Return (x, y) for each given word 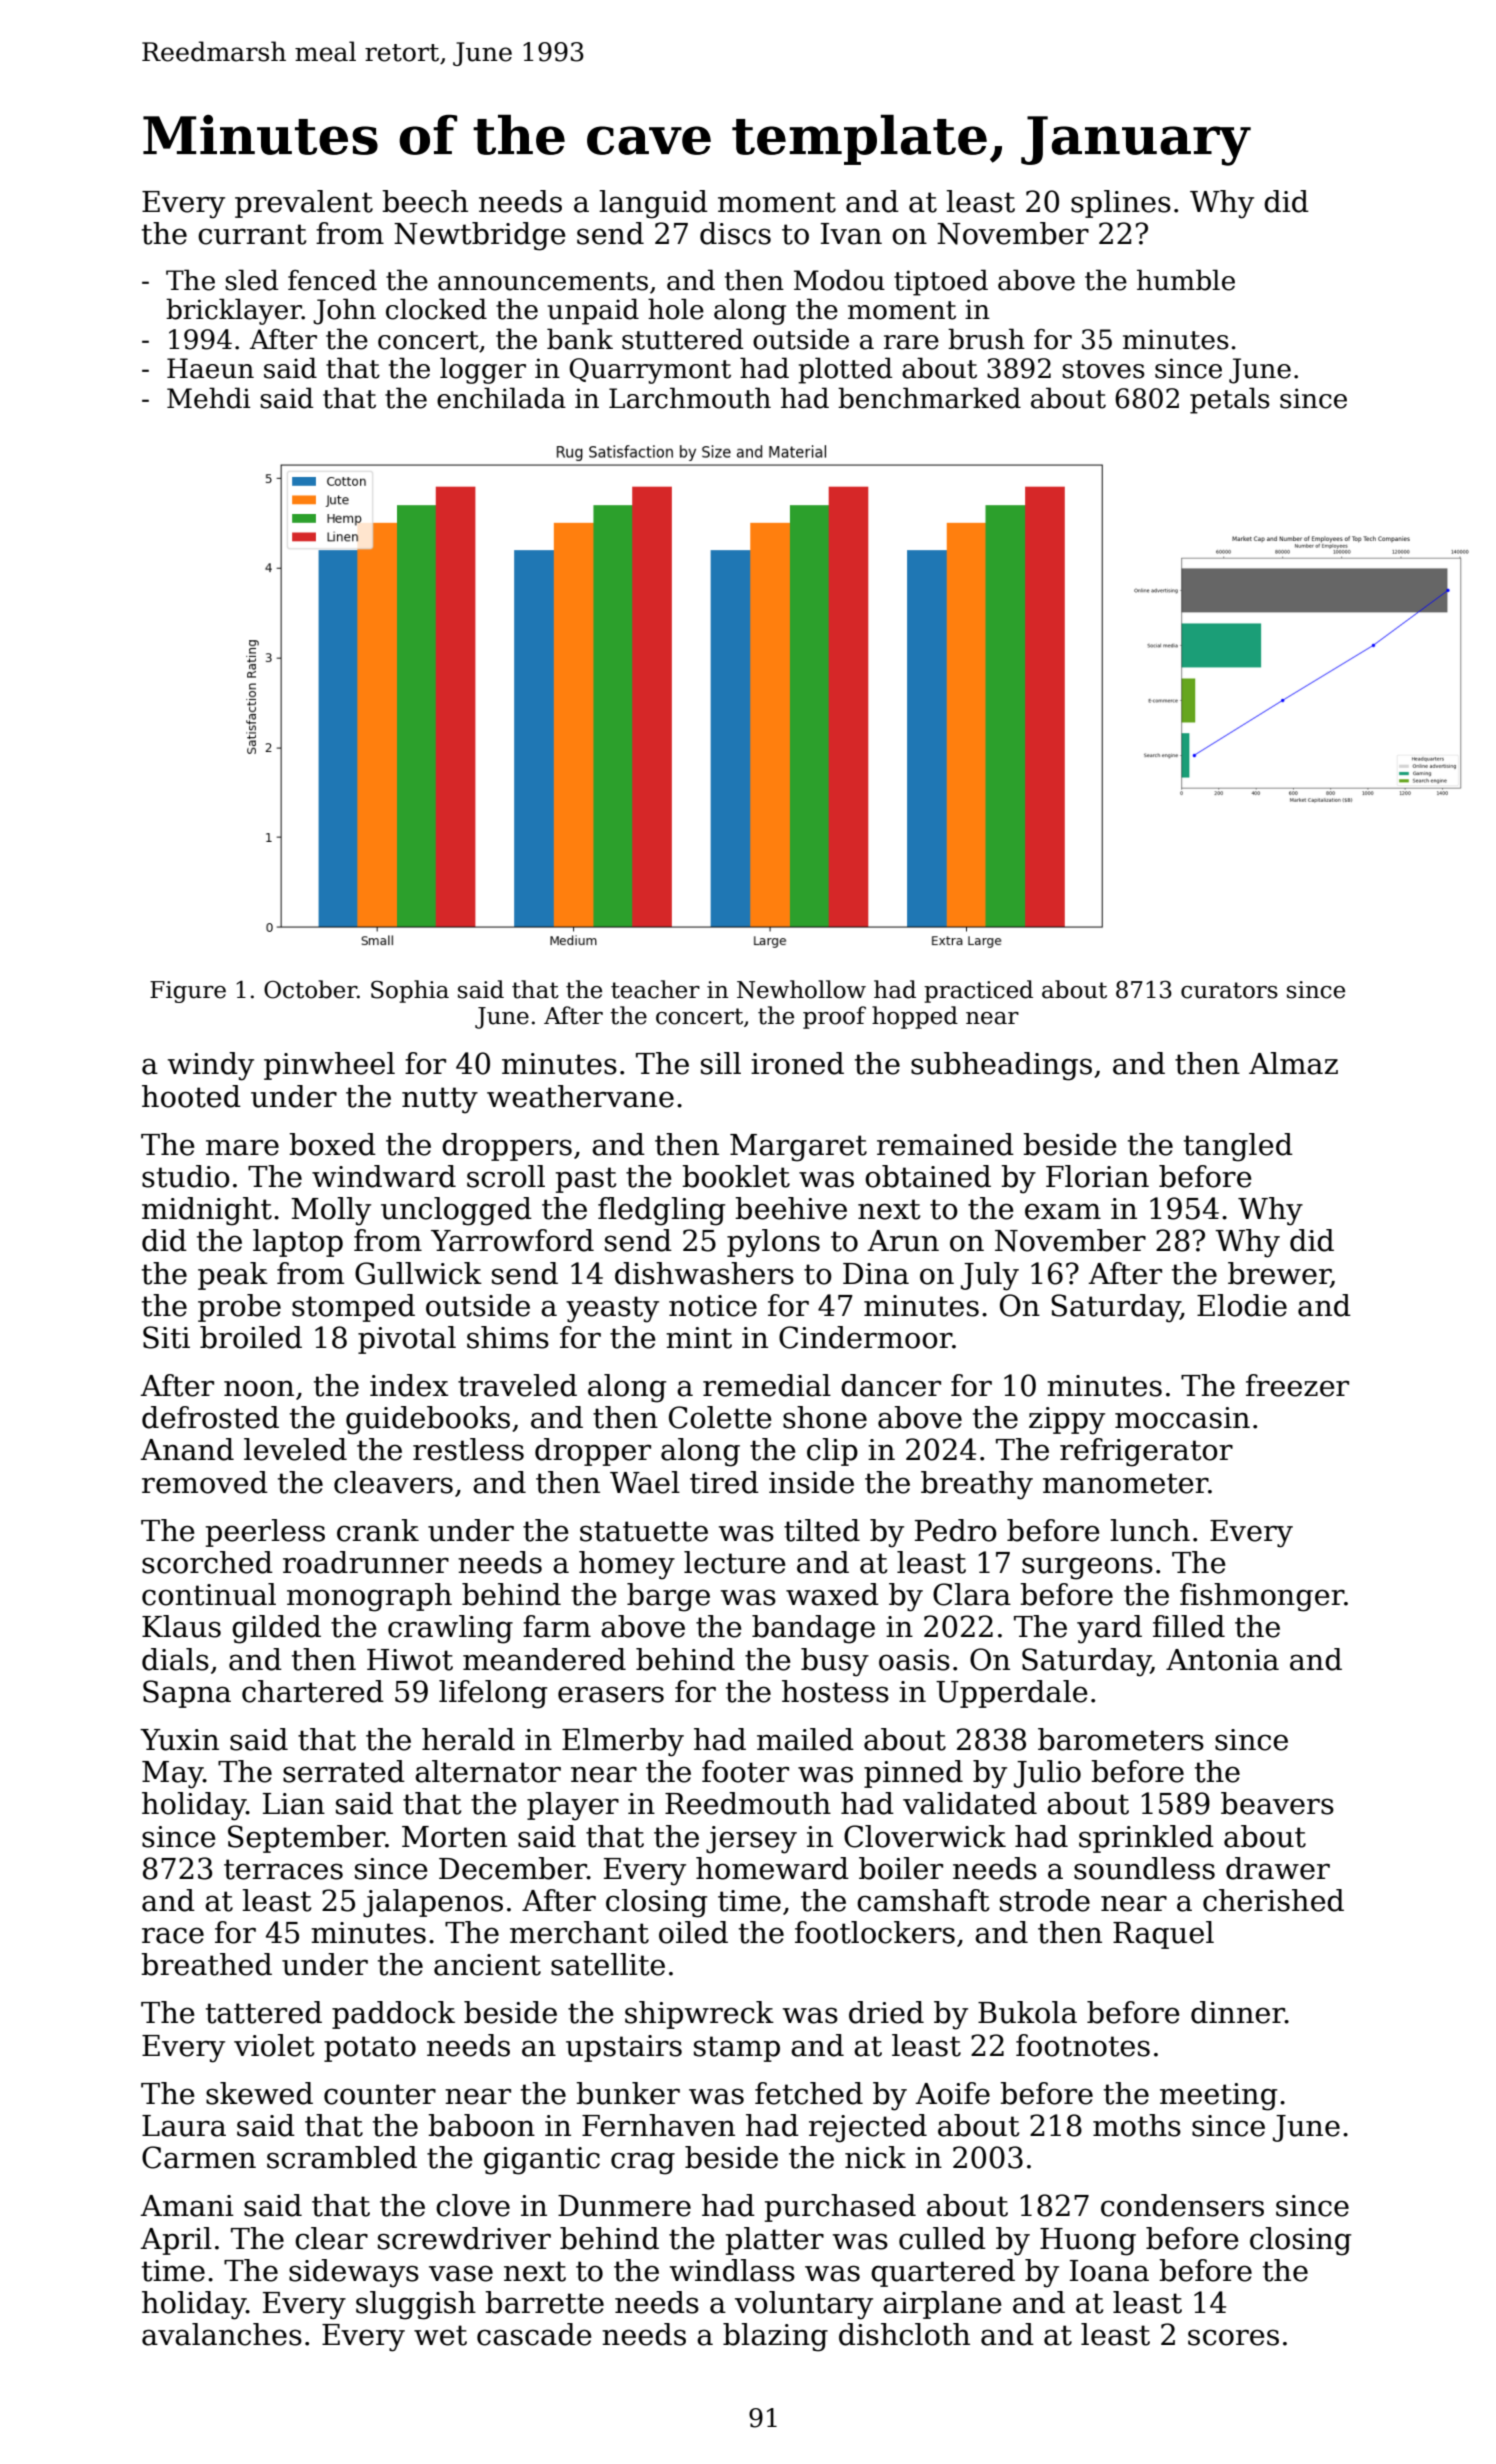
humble (1186, 280)
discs (735, 233)
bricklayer (234, 311)
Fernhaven (658, 2125)
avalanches (222, 2334)
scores (1233, 2337)
